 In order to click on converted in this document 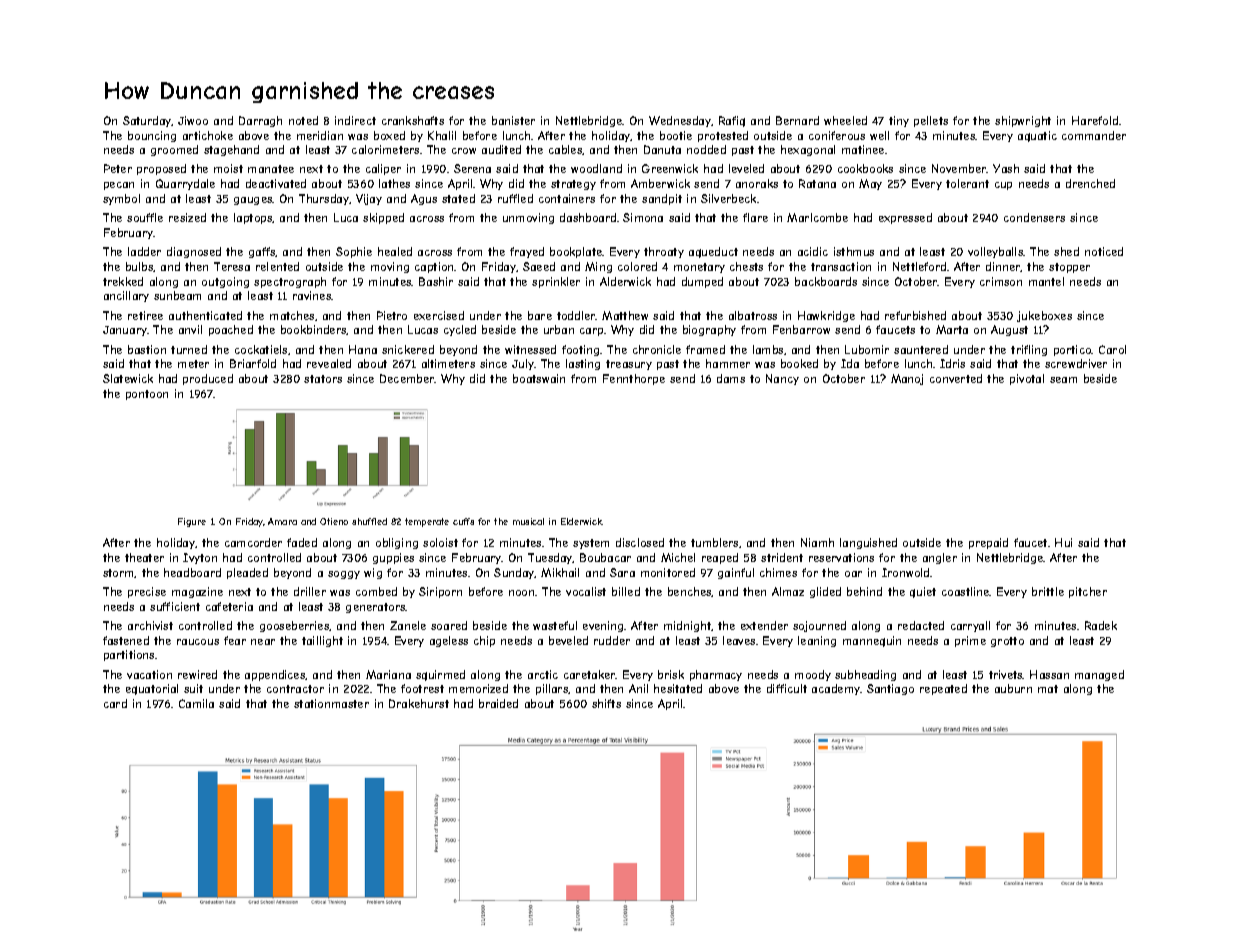, I will do `click(956, 378)`.
